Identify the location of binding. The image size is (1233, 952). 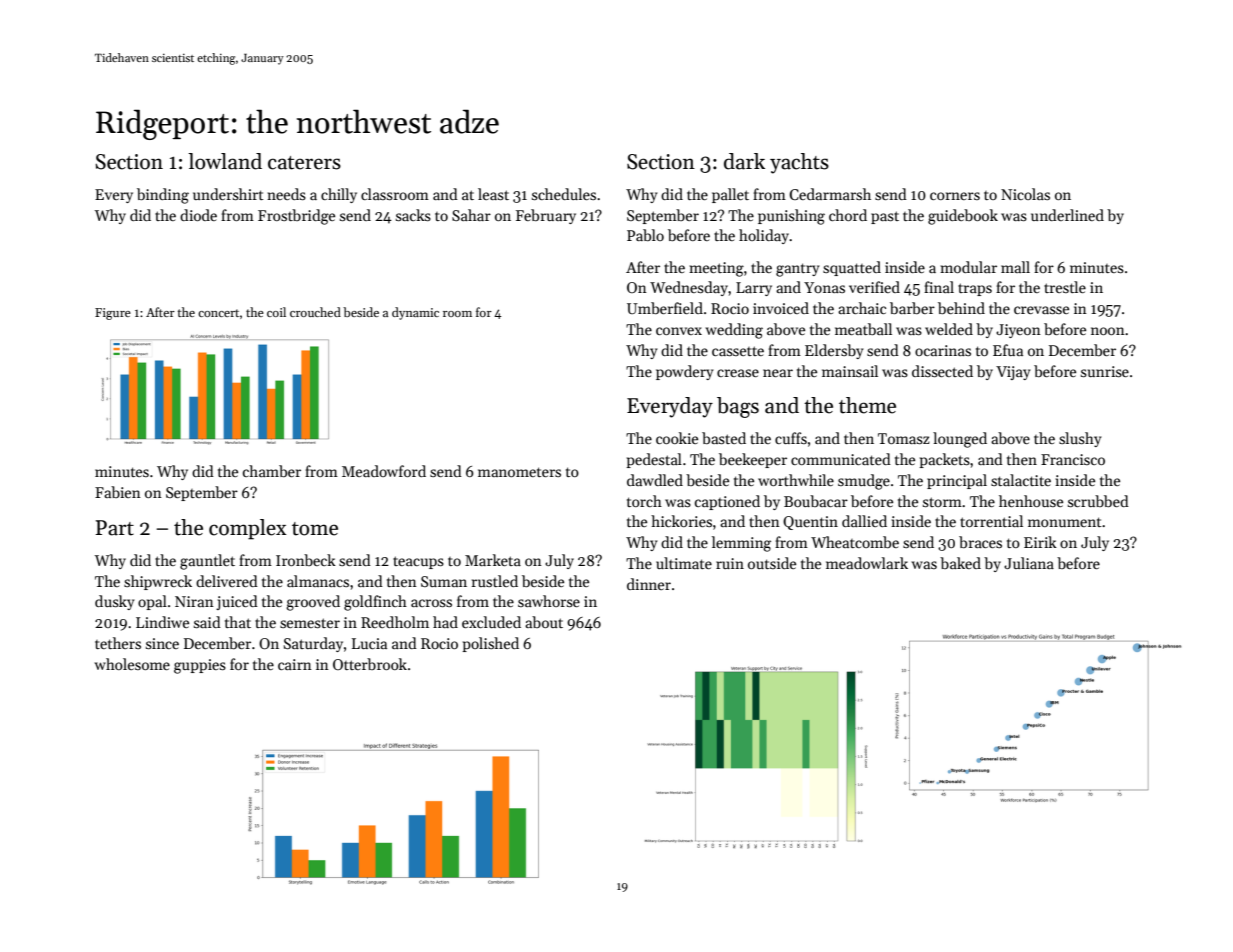
(163, 196).
